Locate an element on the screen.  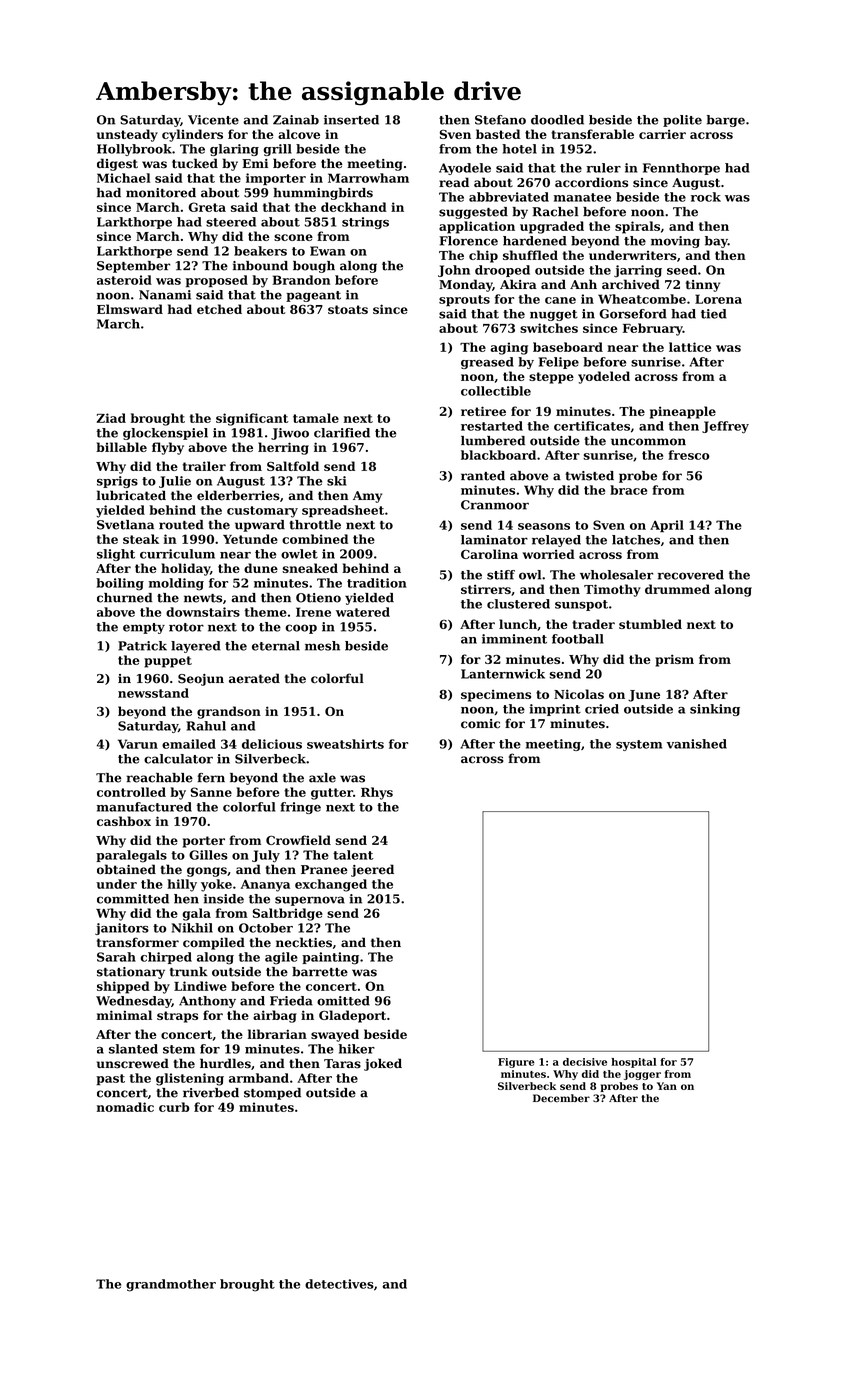
recovered is located at coordinates (691, 575).
